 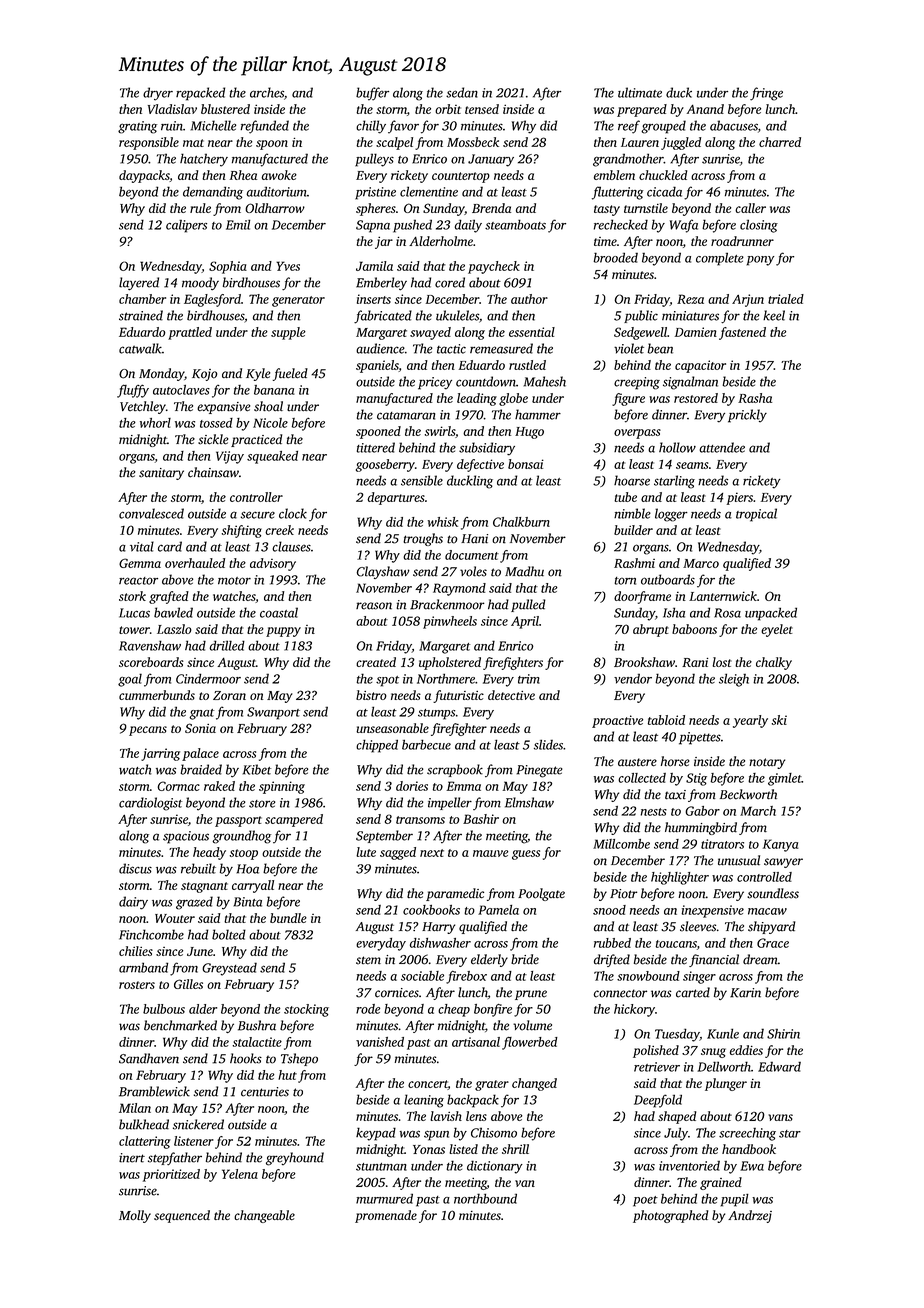 What do you see at coordinates (692, 465) in the image?
I see `seams` at bounding box center [692, 465].
